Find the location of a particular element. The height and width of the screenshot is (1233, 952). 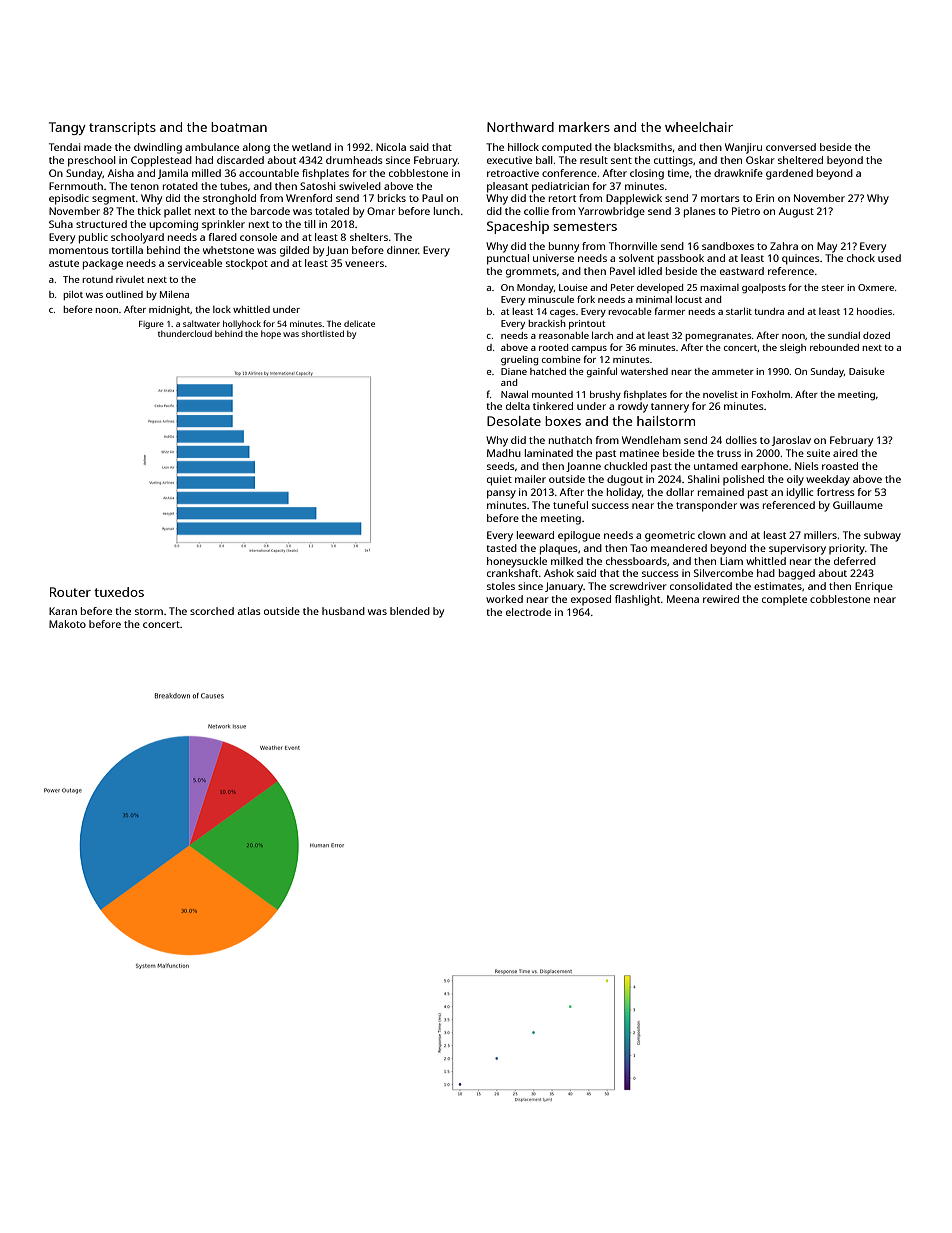

blended is located at coordinates (410, 611).
